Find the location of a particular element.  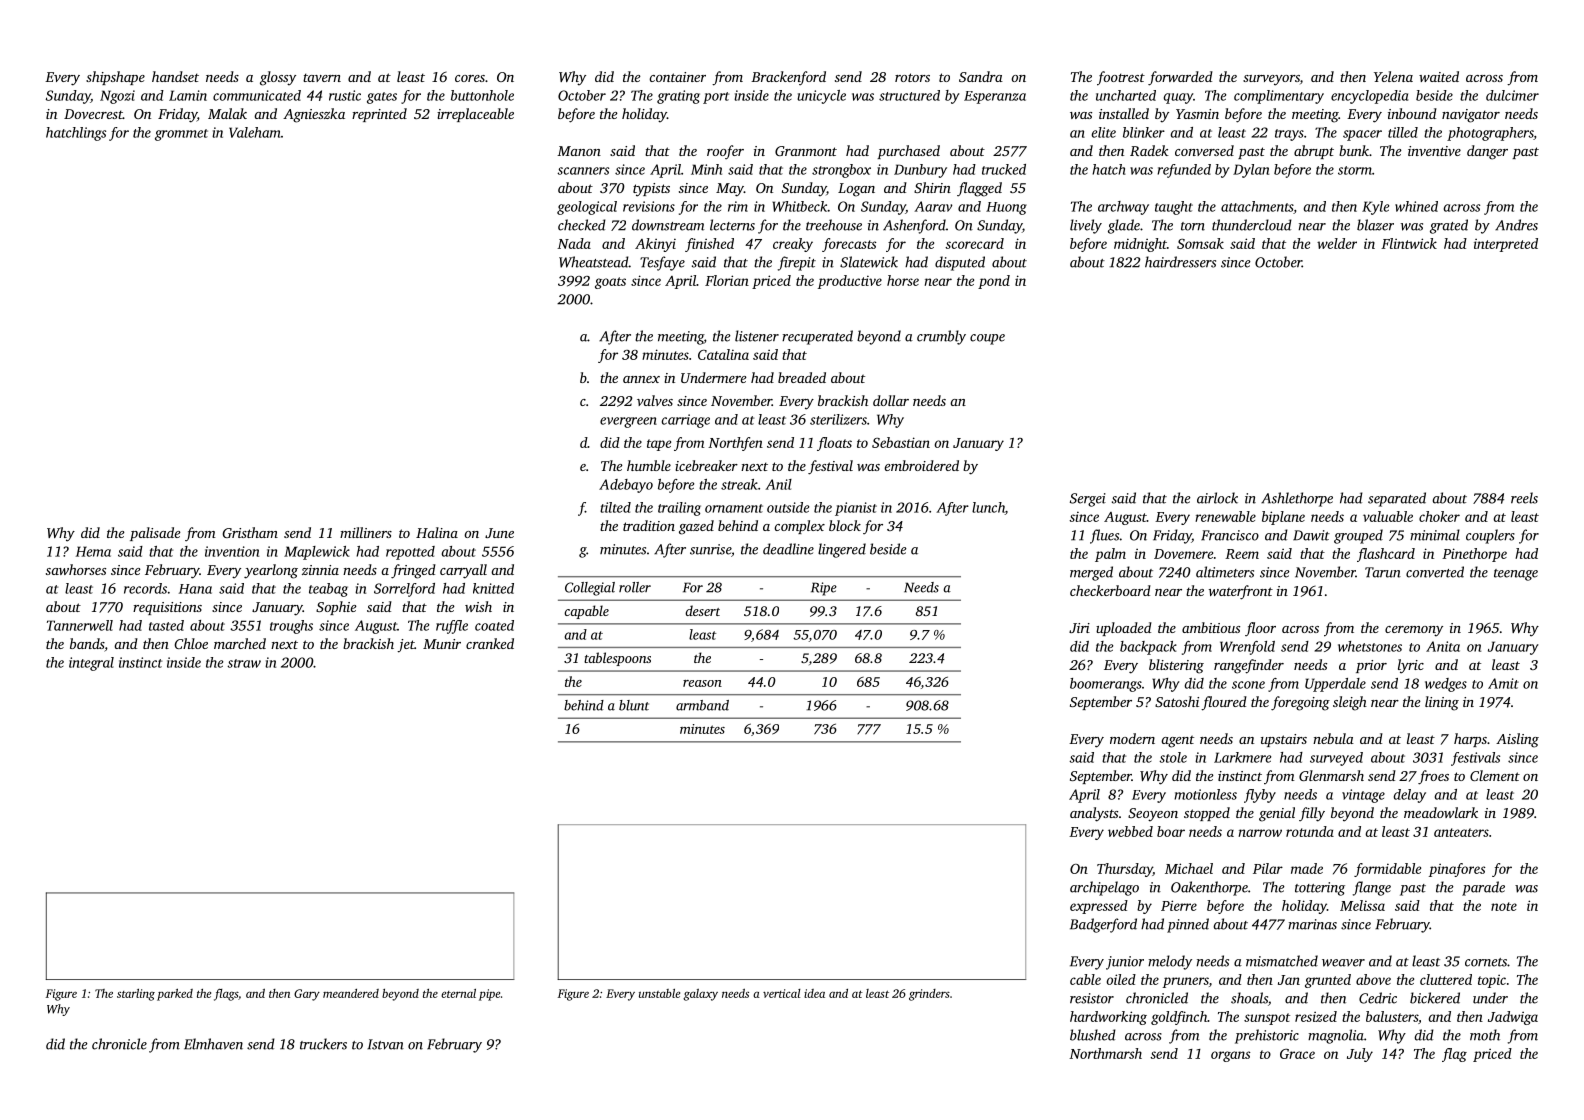

Nada is located at coordinates (574, 243).
